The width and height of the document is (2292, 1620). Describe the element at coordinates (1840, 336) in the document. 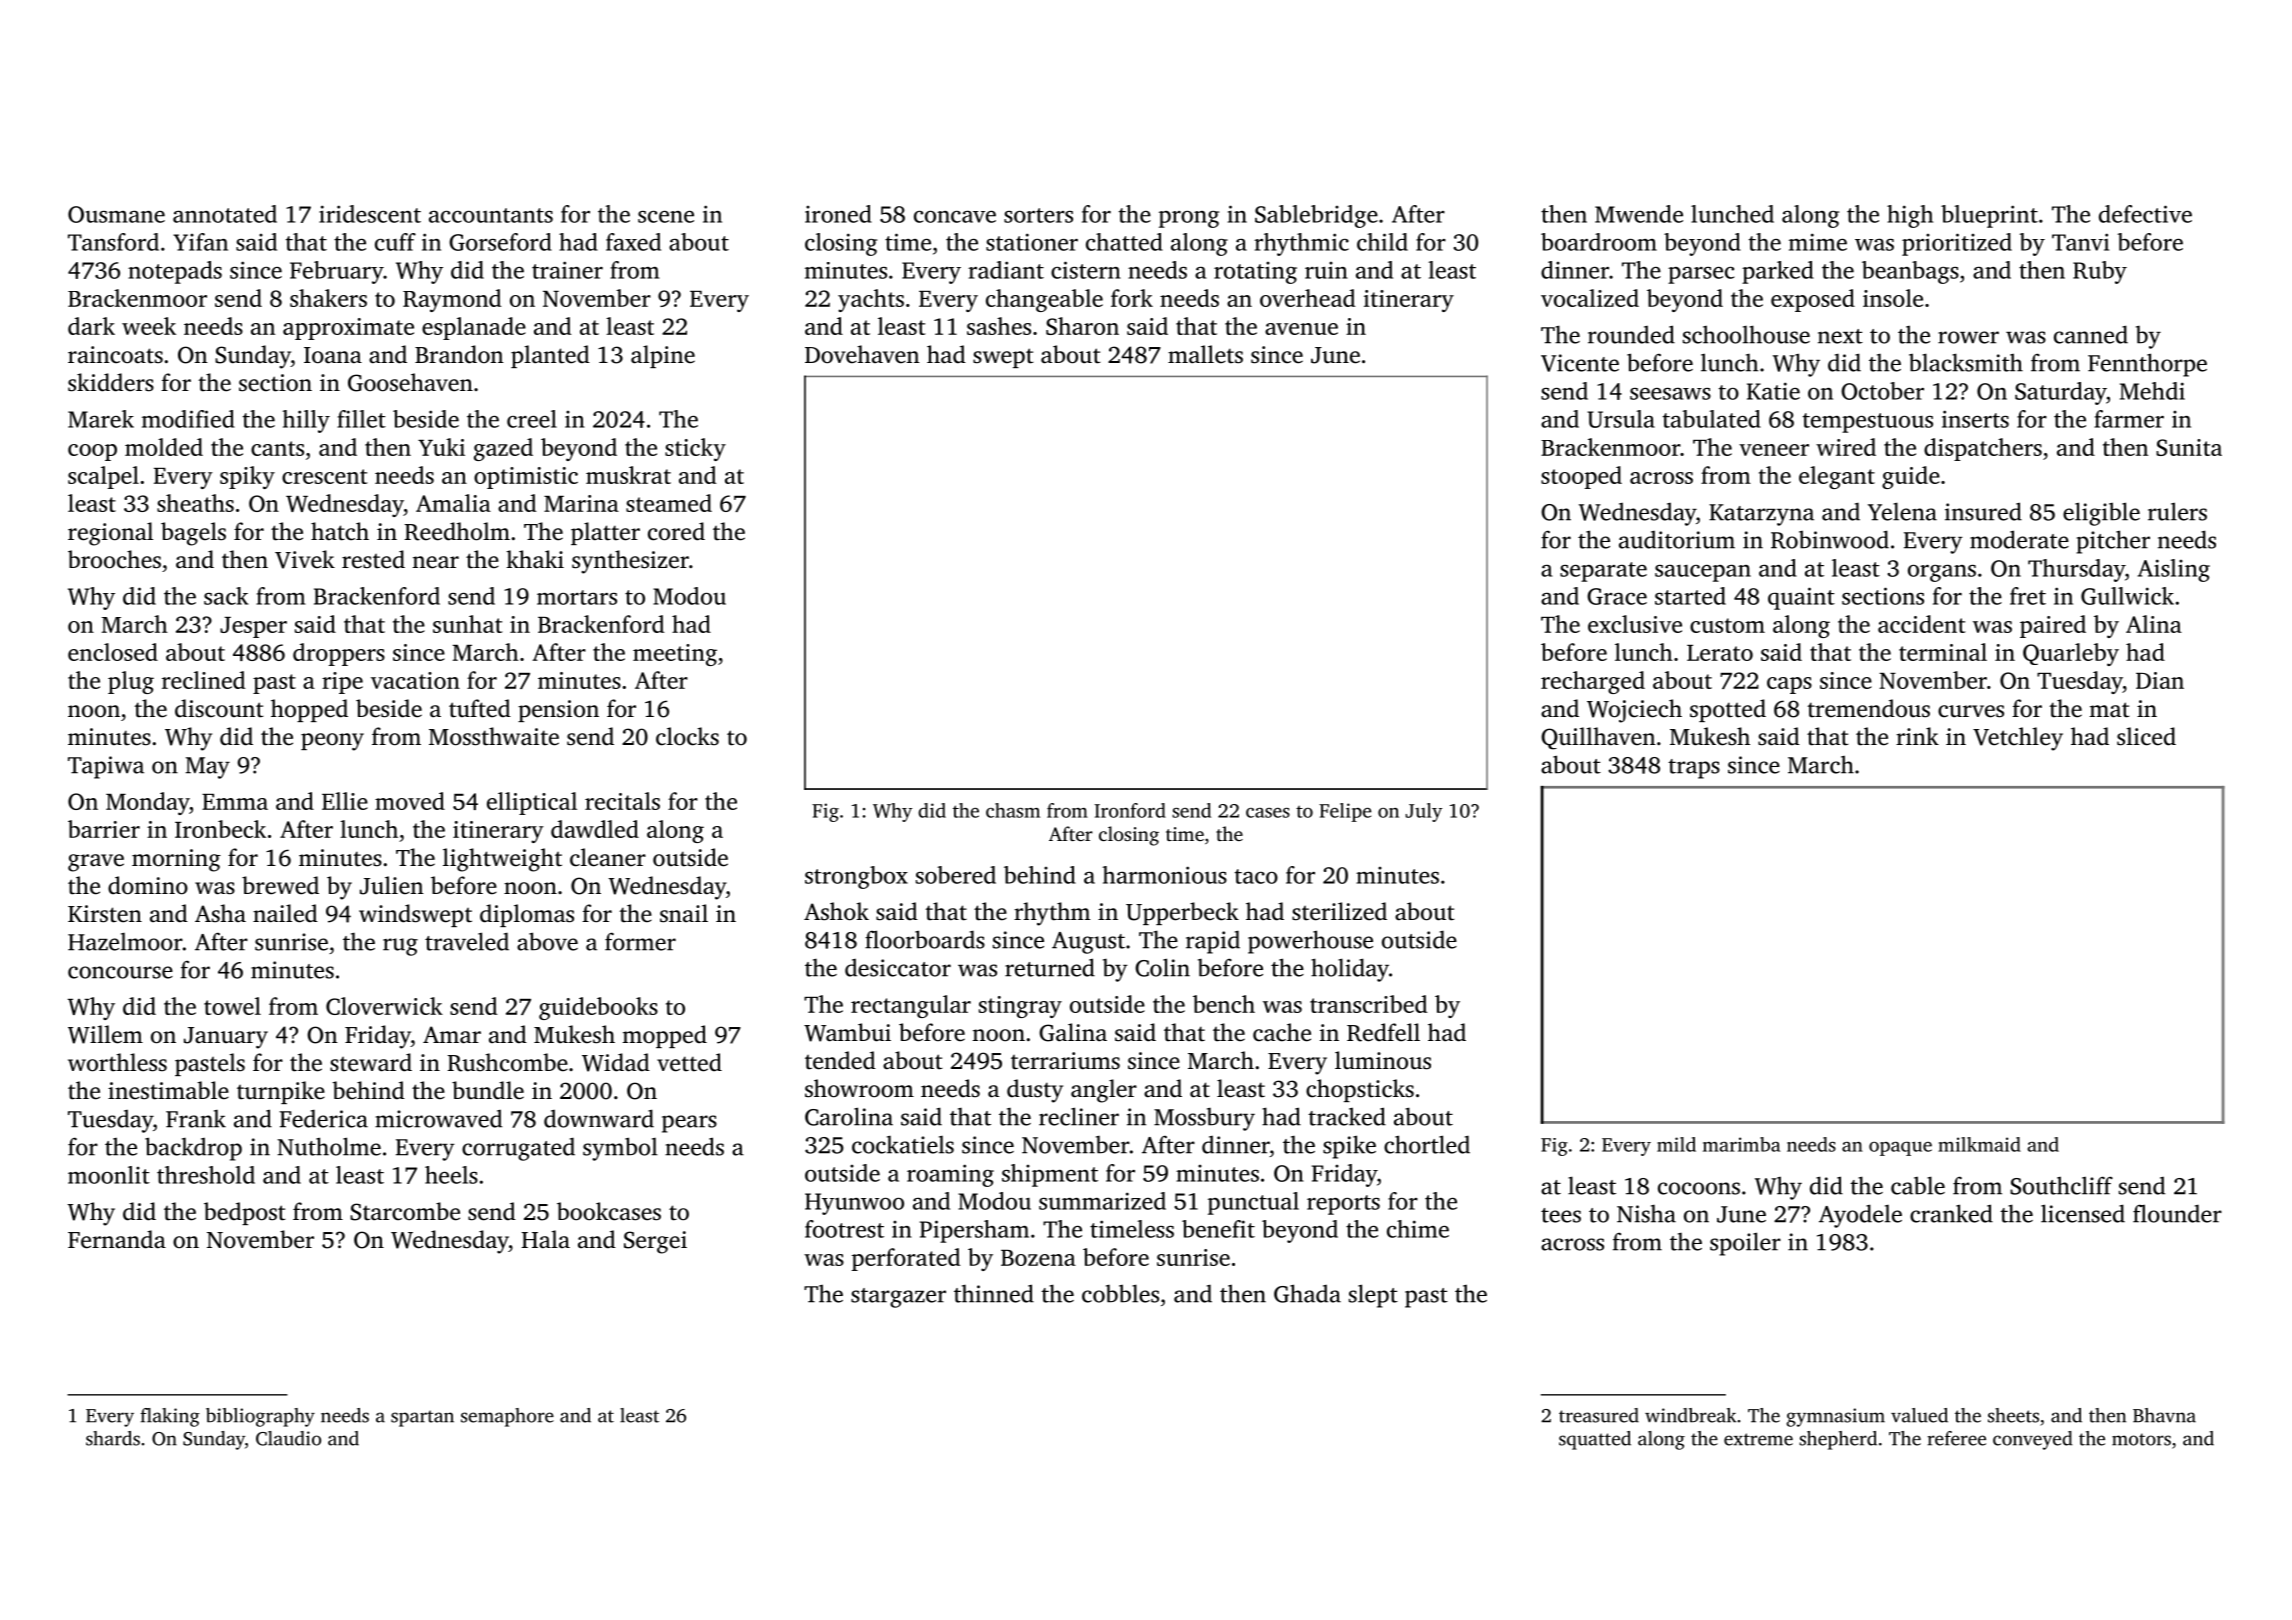

I see `next` at that location.
